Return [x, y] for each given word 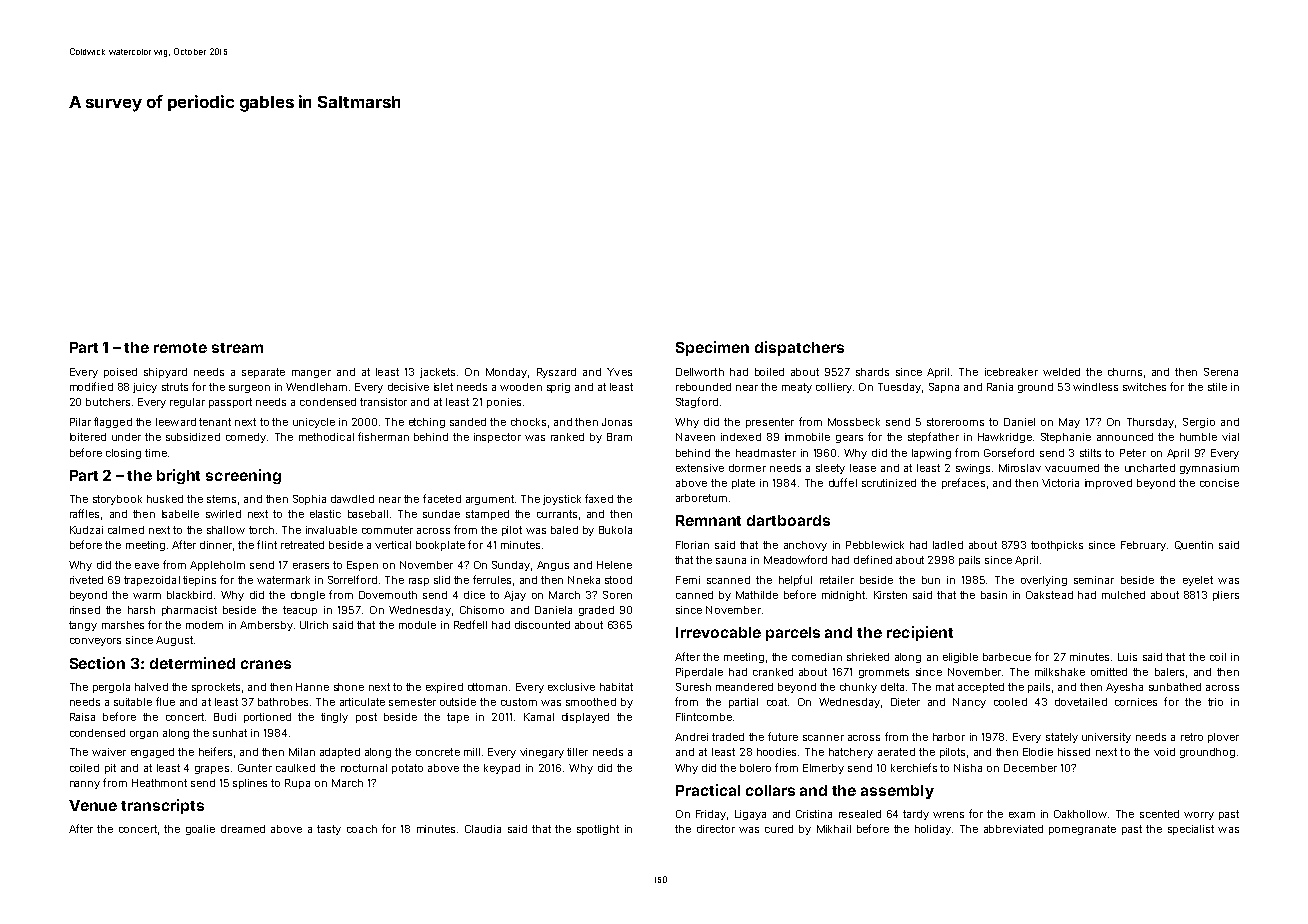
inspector [497, 438]
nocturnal [364, 768]
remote [180, 348]
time [156, 453]
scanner [823, 738]
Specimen [712, 348]
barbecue [1007, 657]
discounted [542, 625]
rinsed [85, 610]
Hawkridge [1005, 438]
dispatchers [799, 348]
